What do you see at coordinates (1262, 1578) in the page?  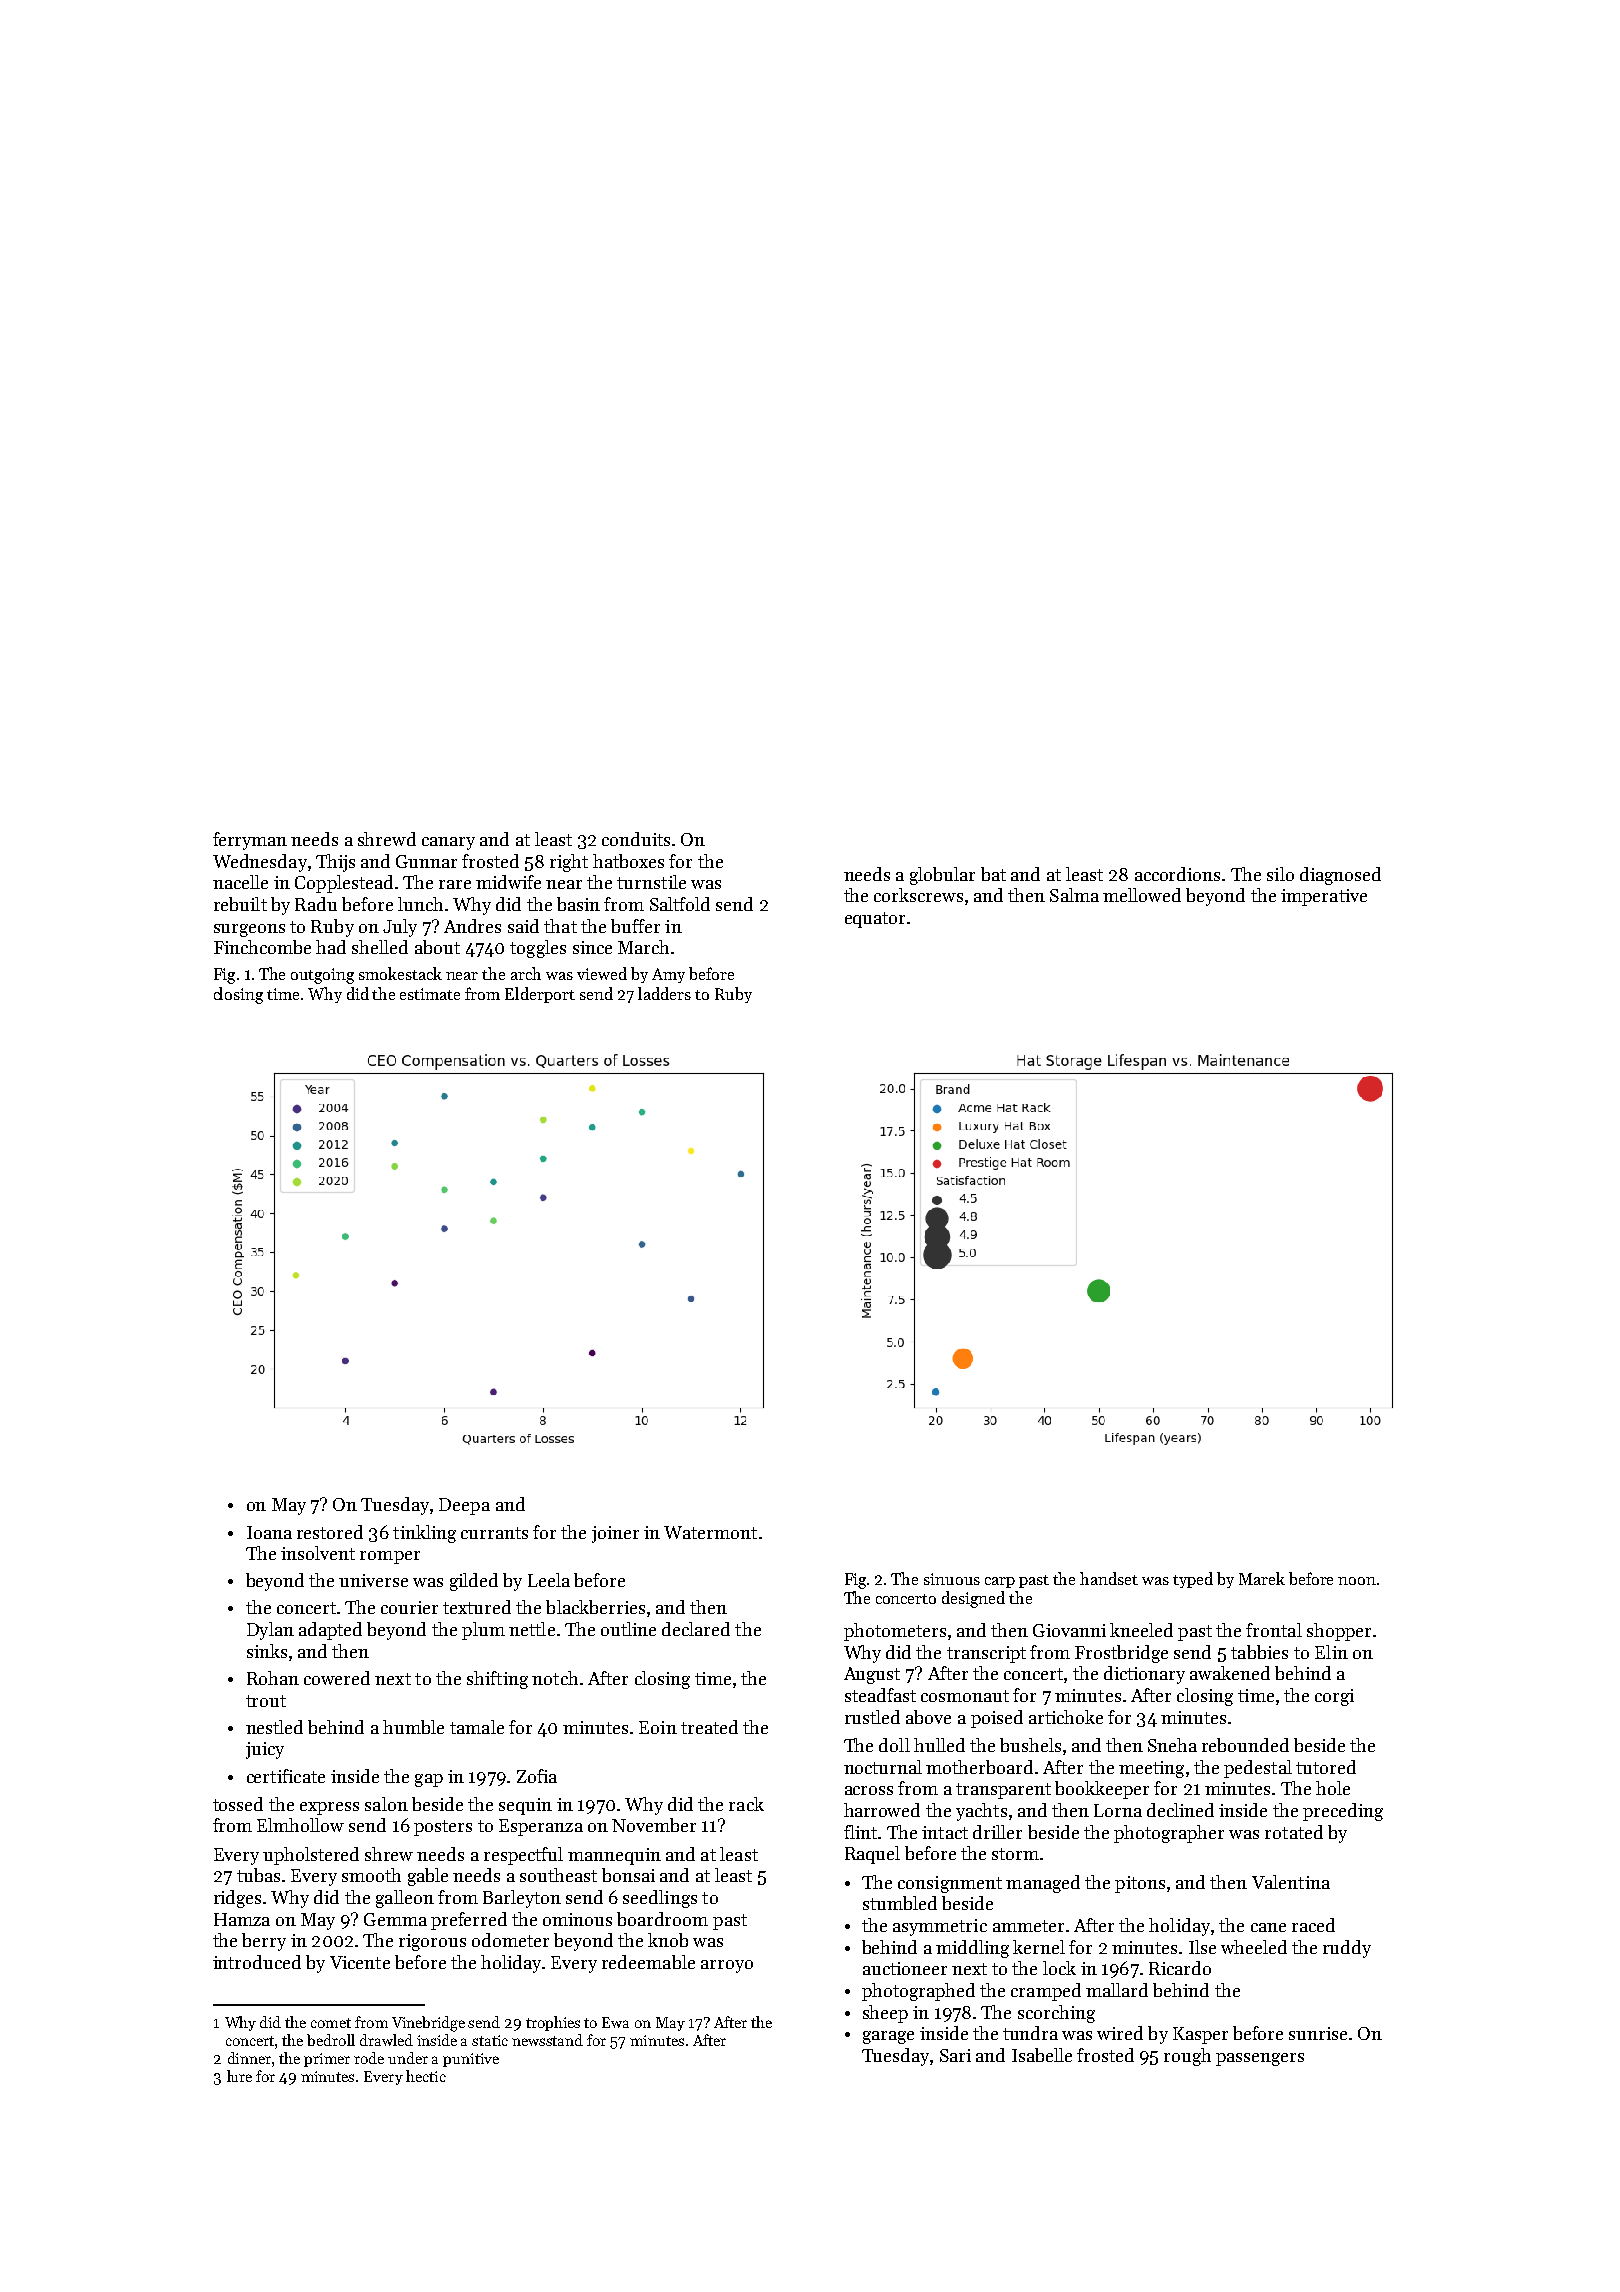 I see `Marek` at bounding box center [1262, 1578].
